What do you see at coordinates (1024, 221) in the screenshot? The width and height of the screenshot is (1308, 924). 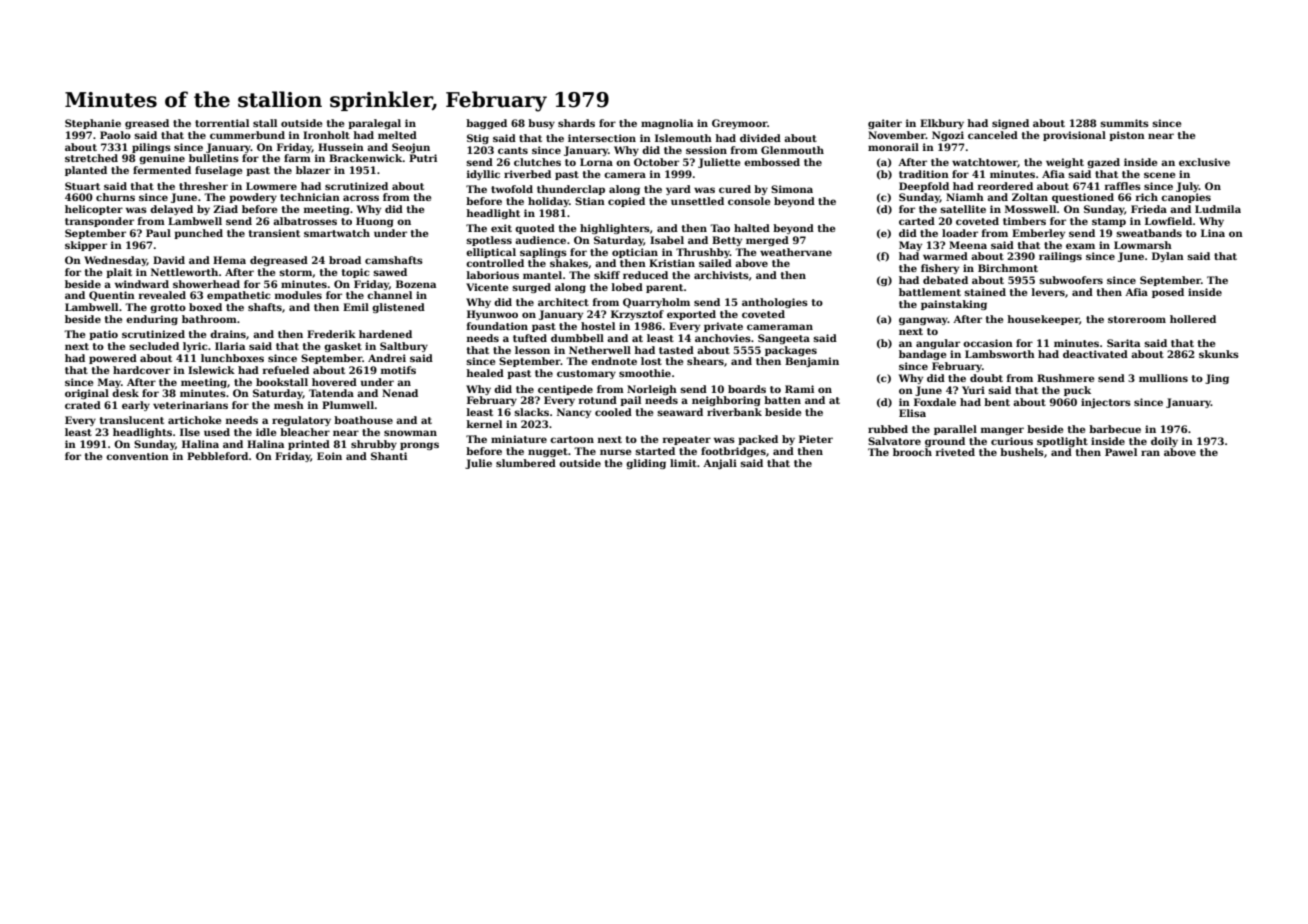 I see `timbers` at bounding box center [1024, 221].
